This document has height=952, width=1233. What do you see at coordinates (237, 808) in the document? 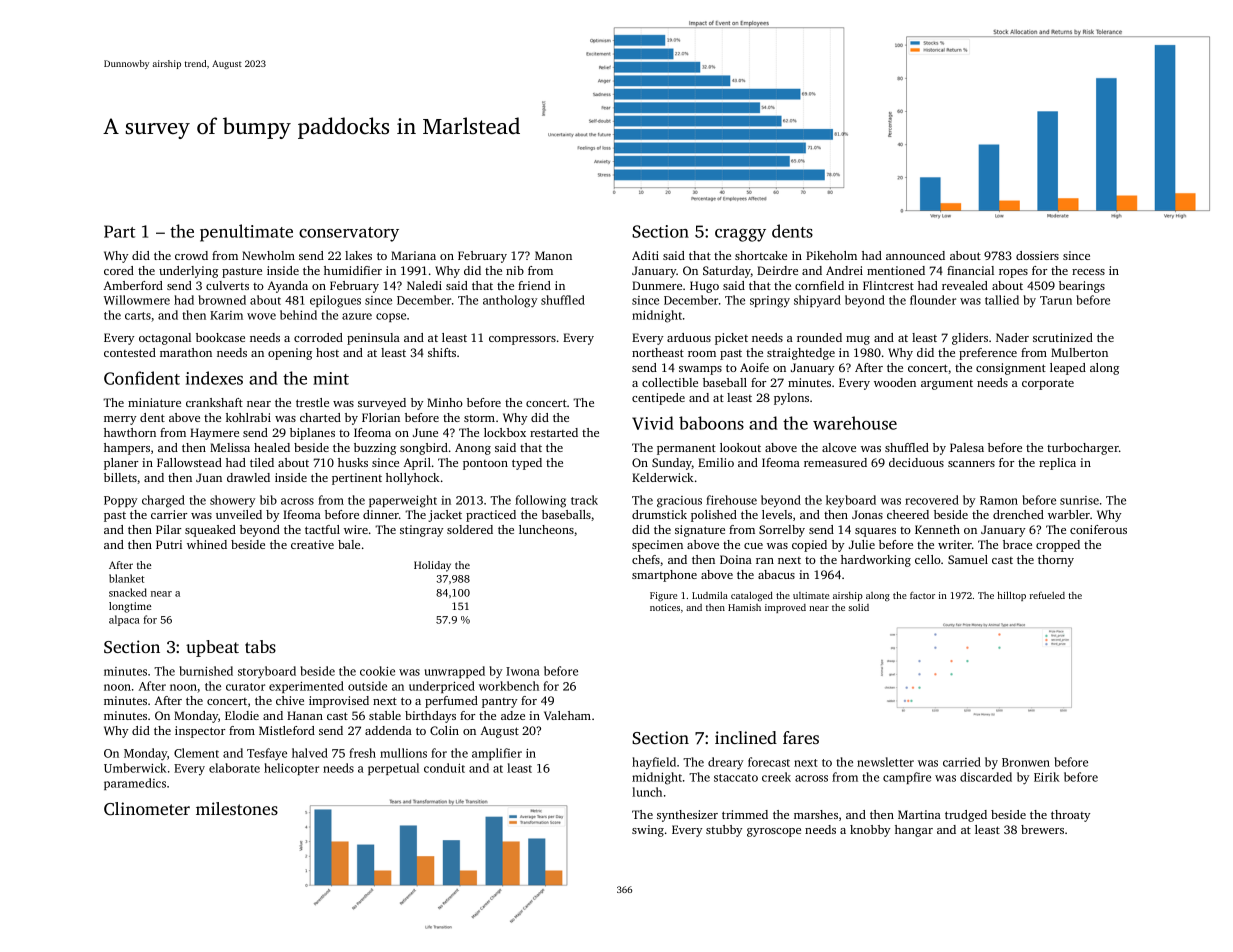
I see `milestones` at bounding box center [237, 808].
